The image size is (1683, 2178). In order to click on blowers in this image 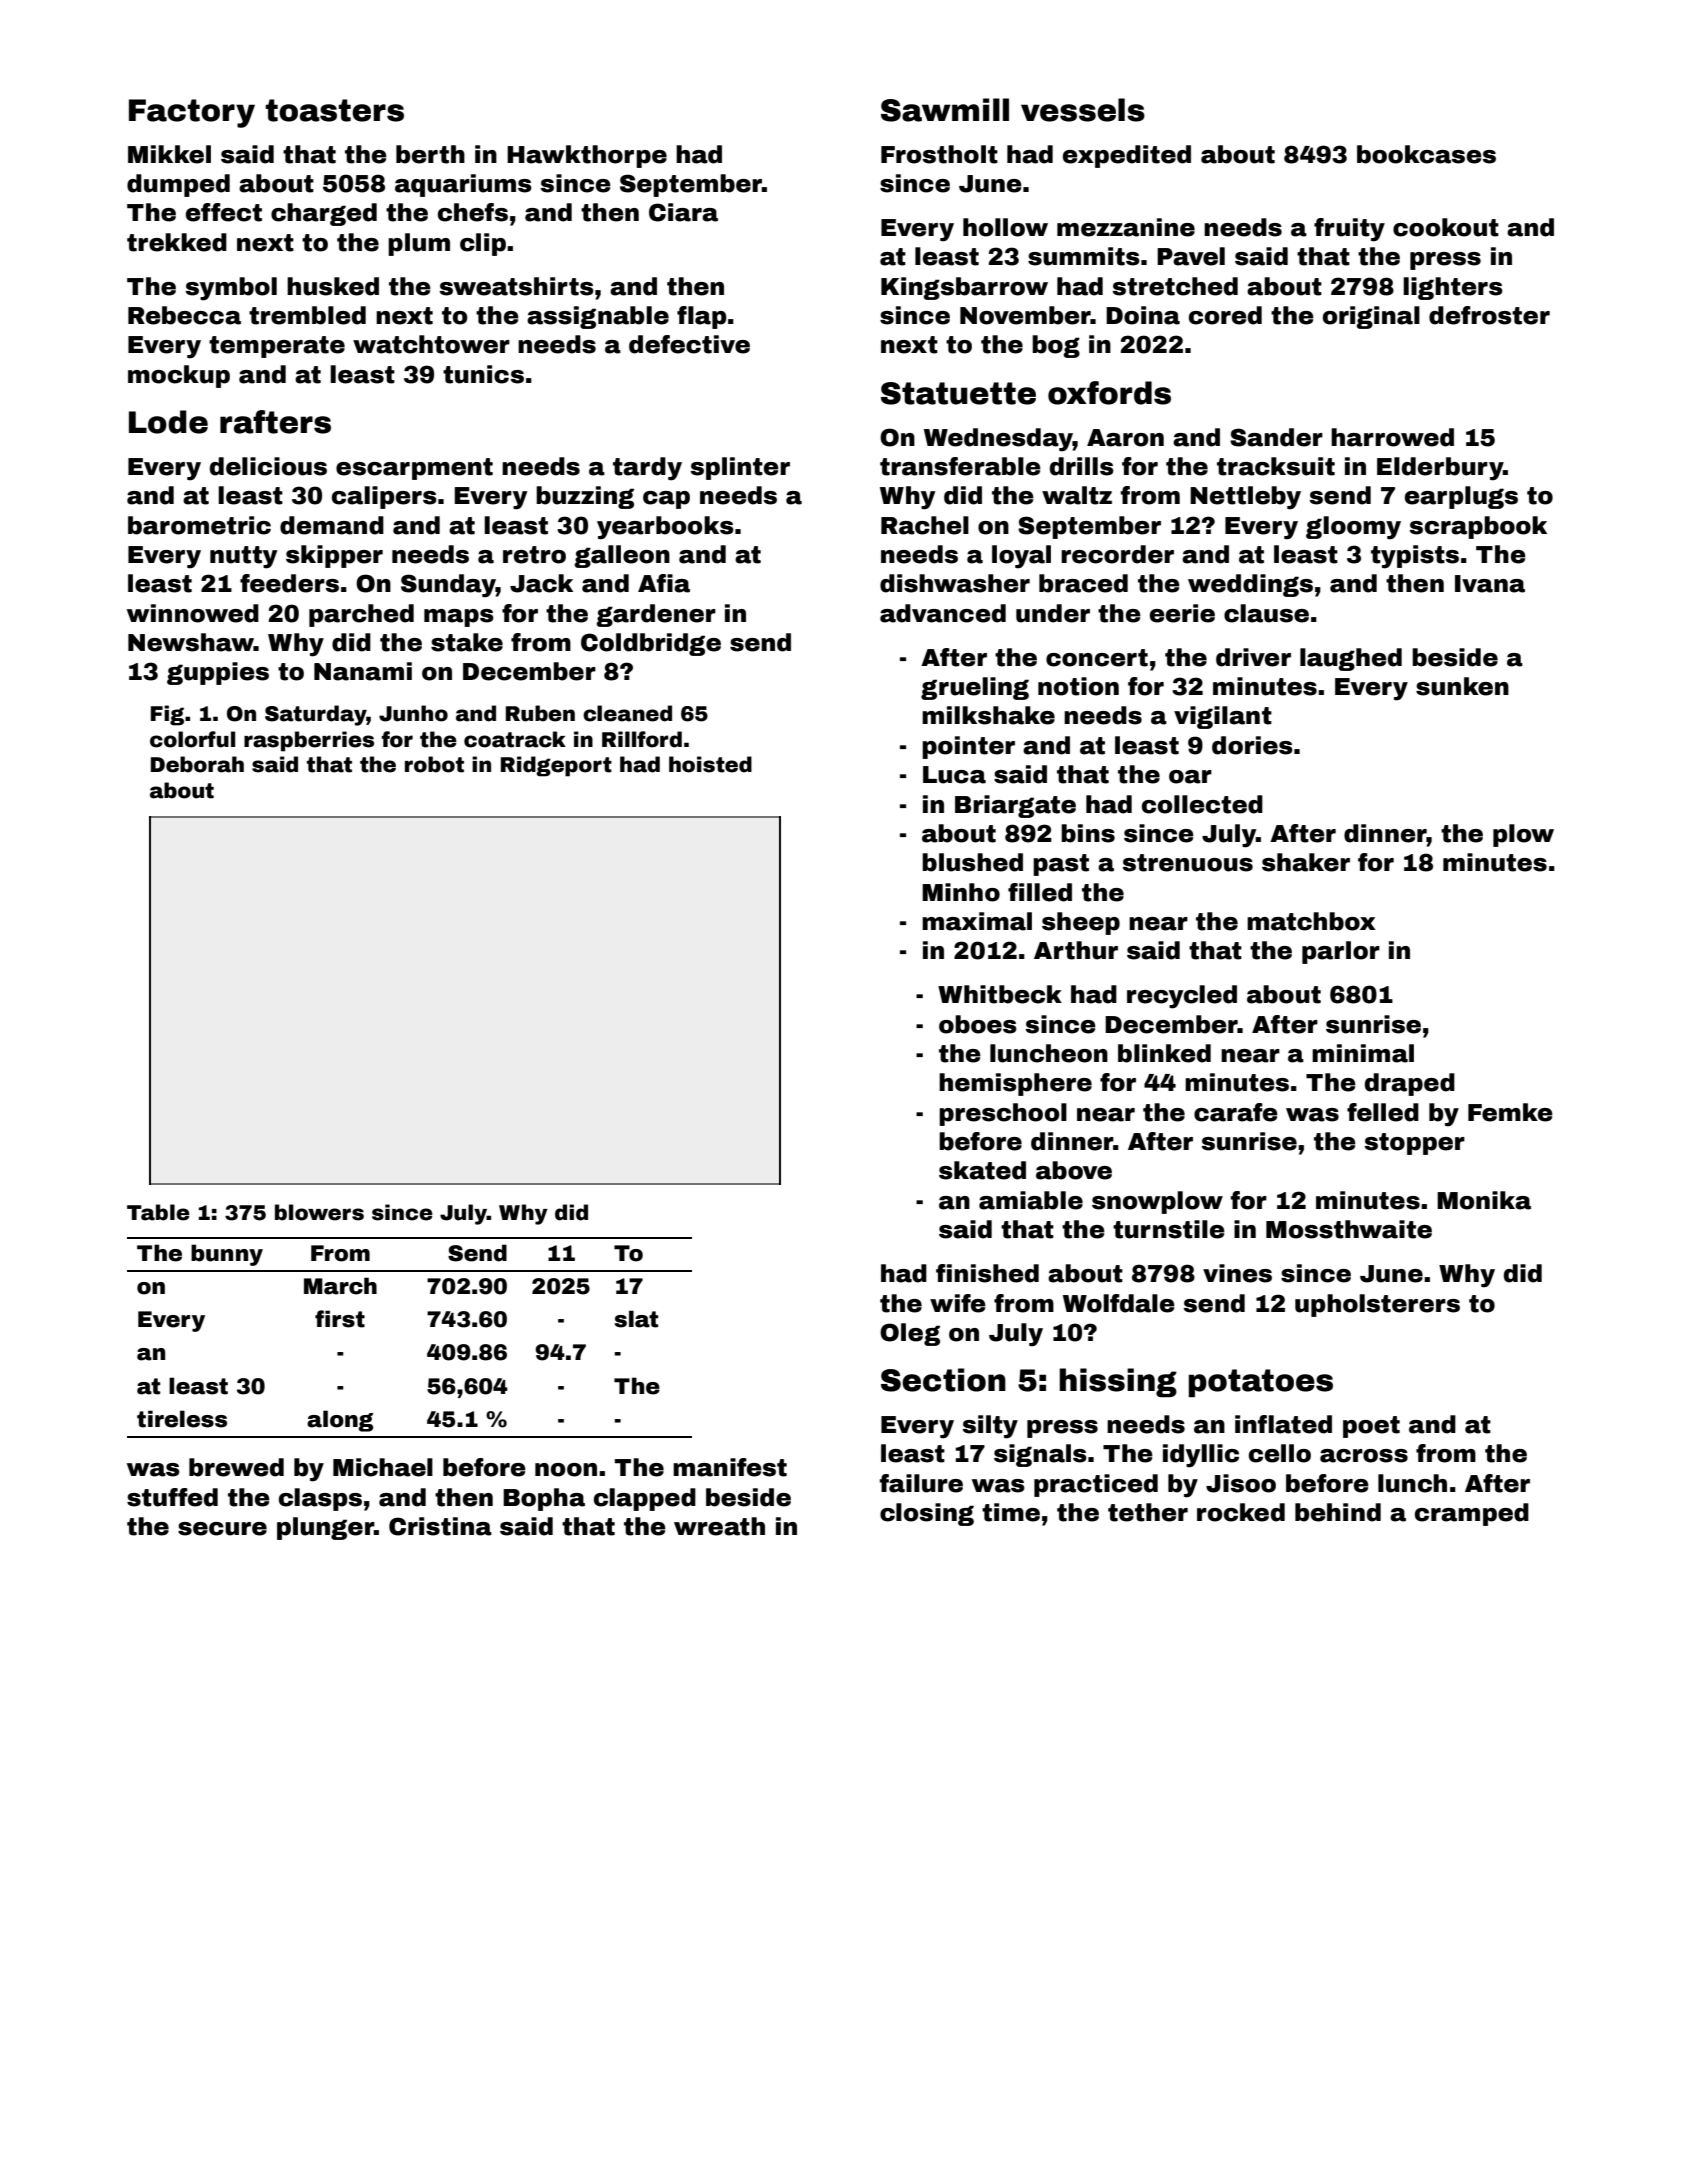, I will do `click(319, 1212)`.
